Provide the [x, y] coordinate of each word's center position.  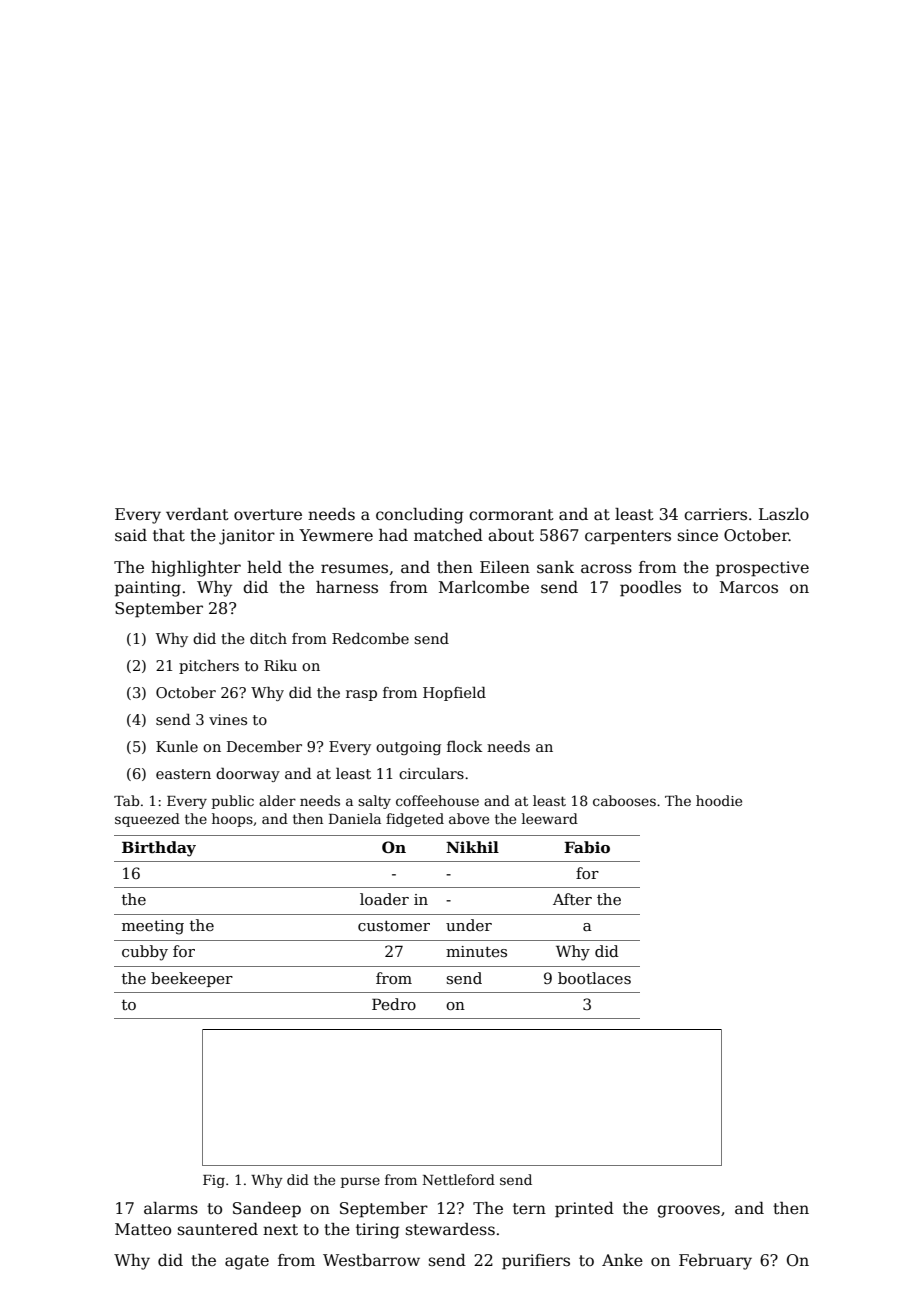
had [393, 535]
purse [360, 1182]
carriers [715, 514]
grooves [688, 1211]
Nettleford [458, 1179]
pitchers [209, 667]
